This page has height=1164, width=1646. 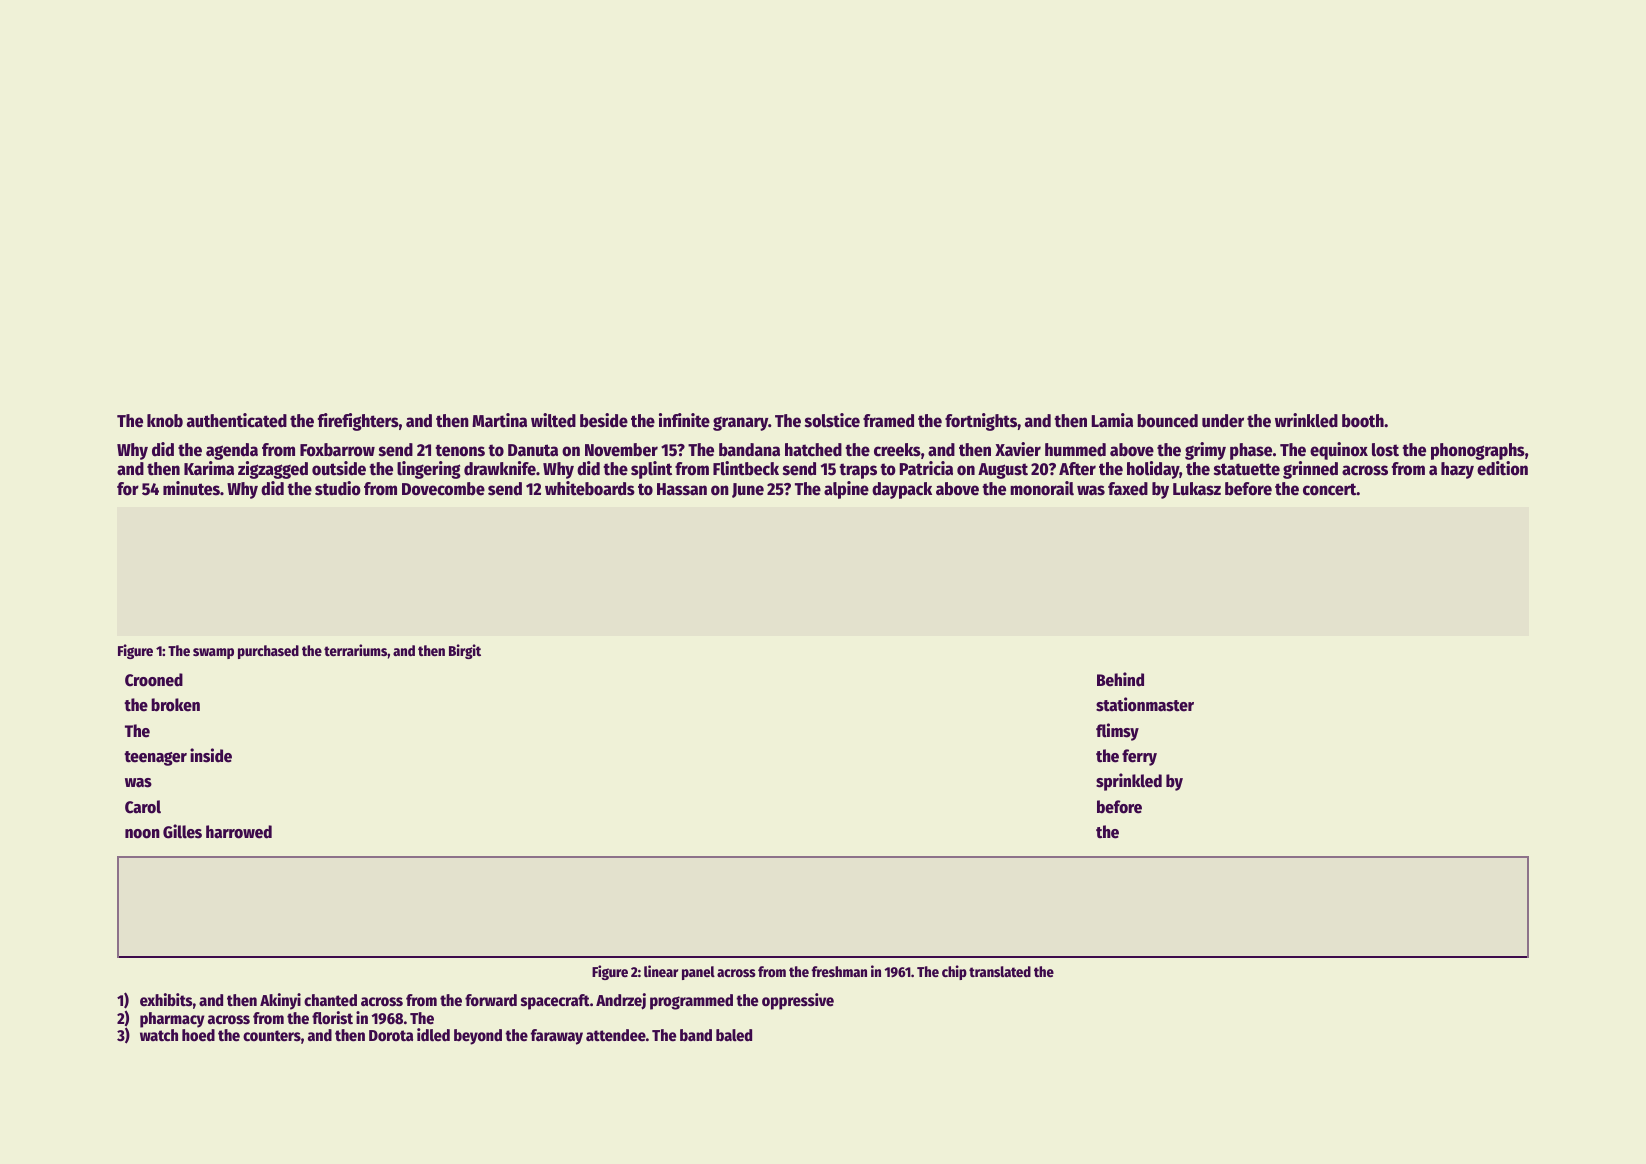 What do you see at coordinates (198, 1035) in the page?
I see `hoed` at bounding box center [198, 1035].
